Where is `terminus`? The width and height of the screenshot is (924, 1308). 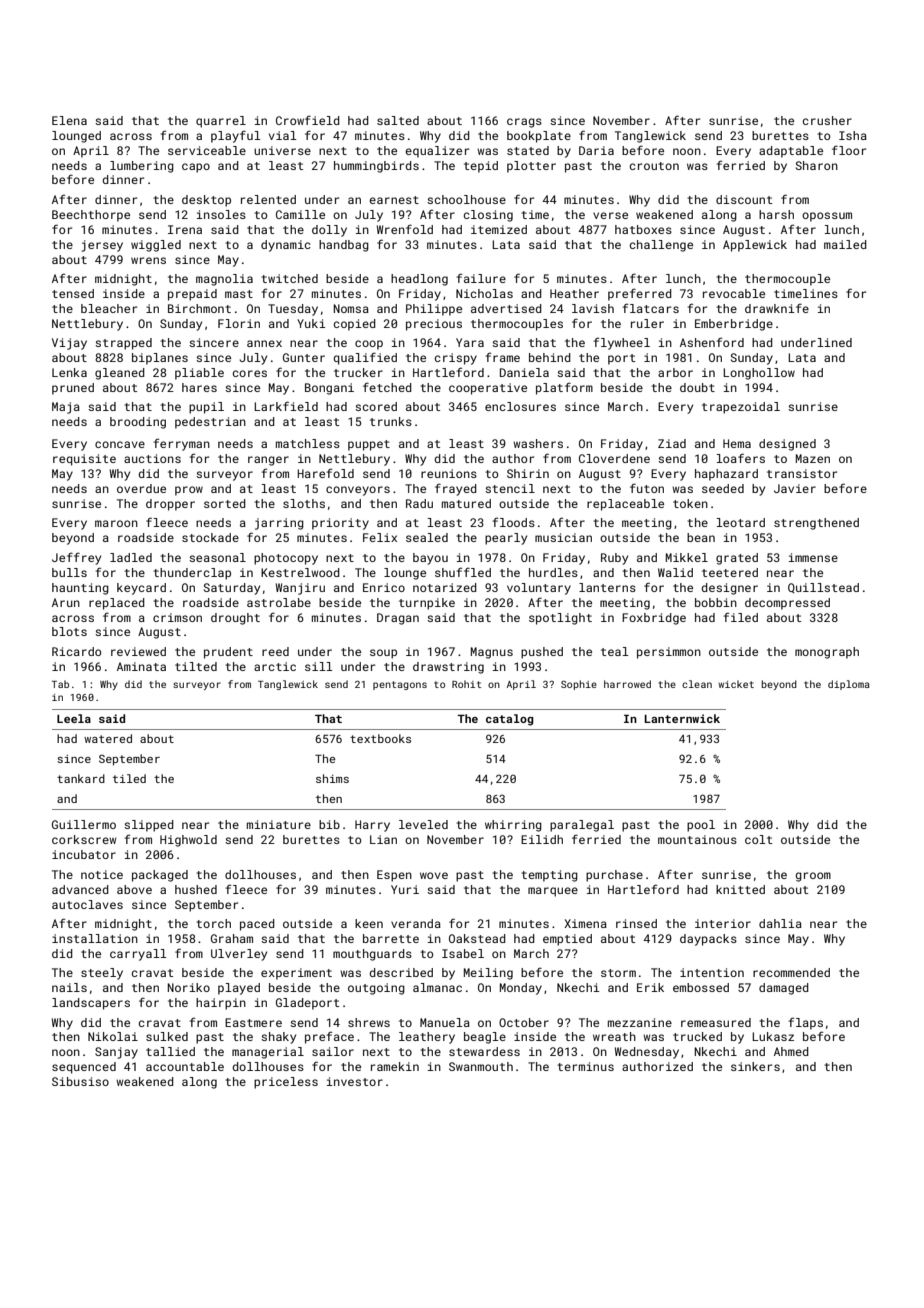 terminus is located at coordinates (585, 1066).
